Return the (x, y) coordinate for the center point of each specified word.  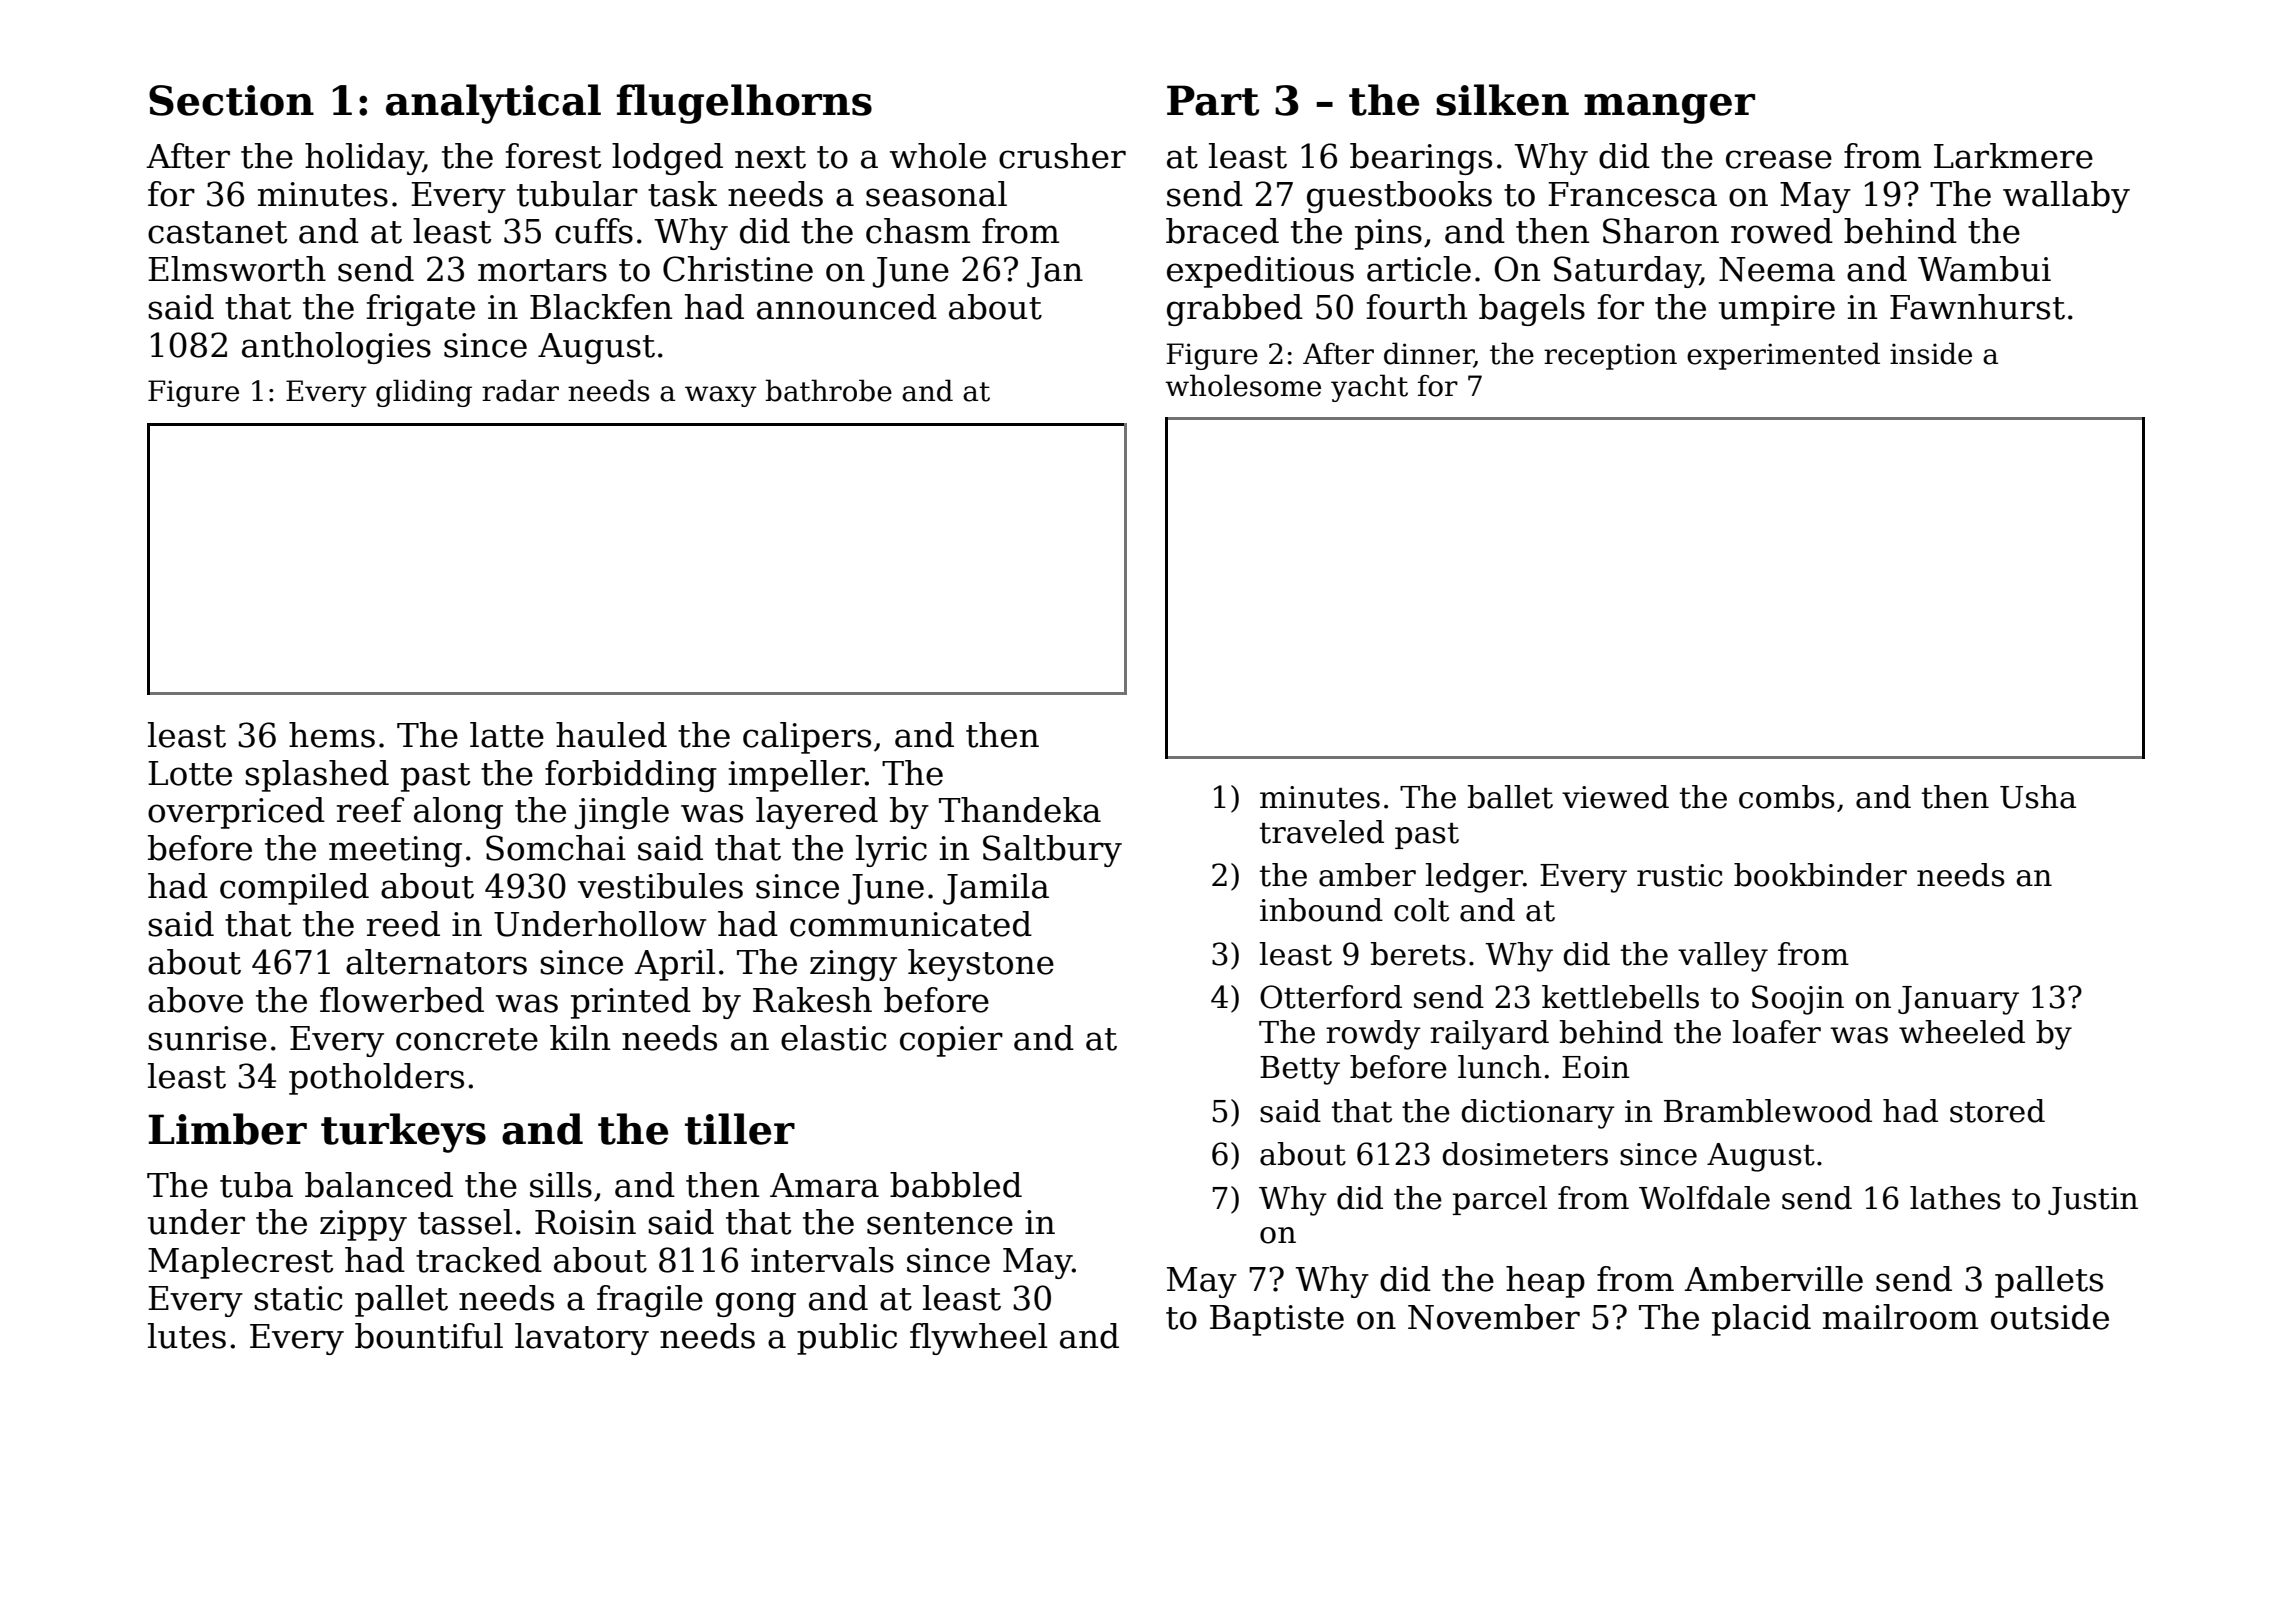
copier (951, 1041)
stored (1997, 1111)
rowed (1782, 231)
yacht (1369, 388)
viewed (1615, 797)
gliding (424, 393)
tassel (465, 1222)
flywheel (978, 1339)
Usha (2038, 797)
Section (231, 100)
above (195, 1000)
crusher (1062, 156)
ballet (1510, 797)
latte (507, 735)
